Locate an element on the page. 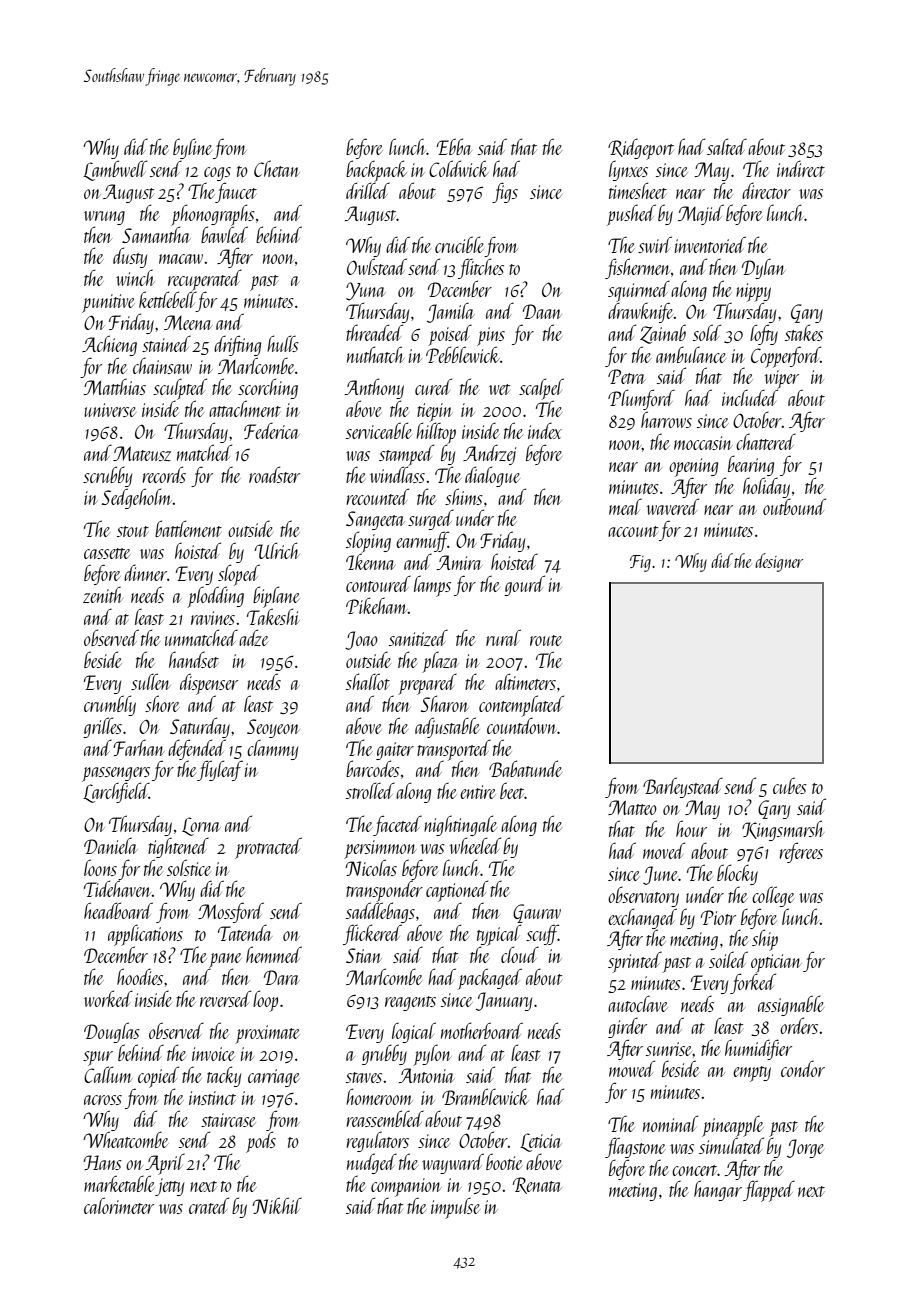  designer is located at coordinates (779, 562).
